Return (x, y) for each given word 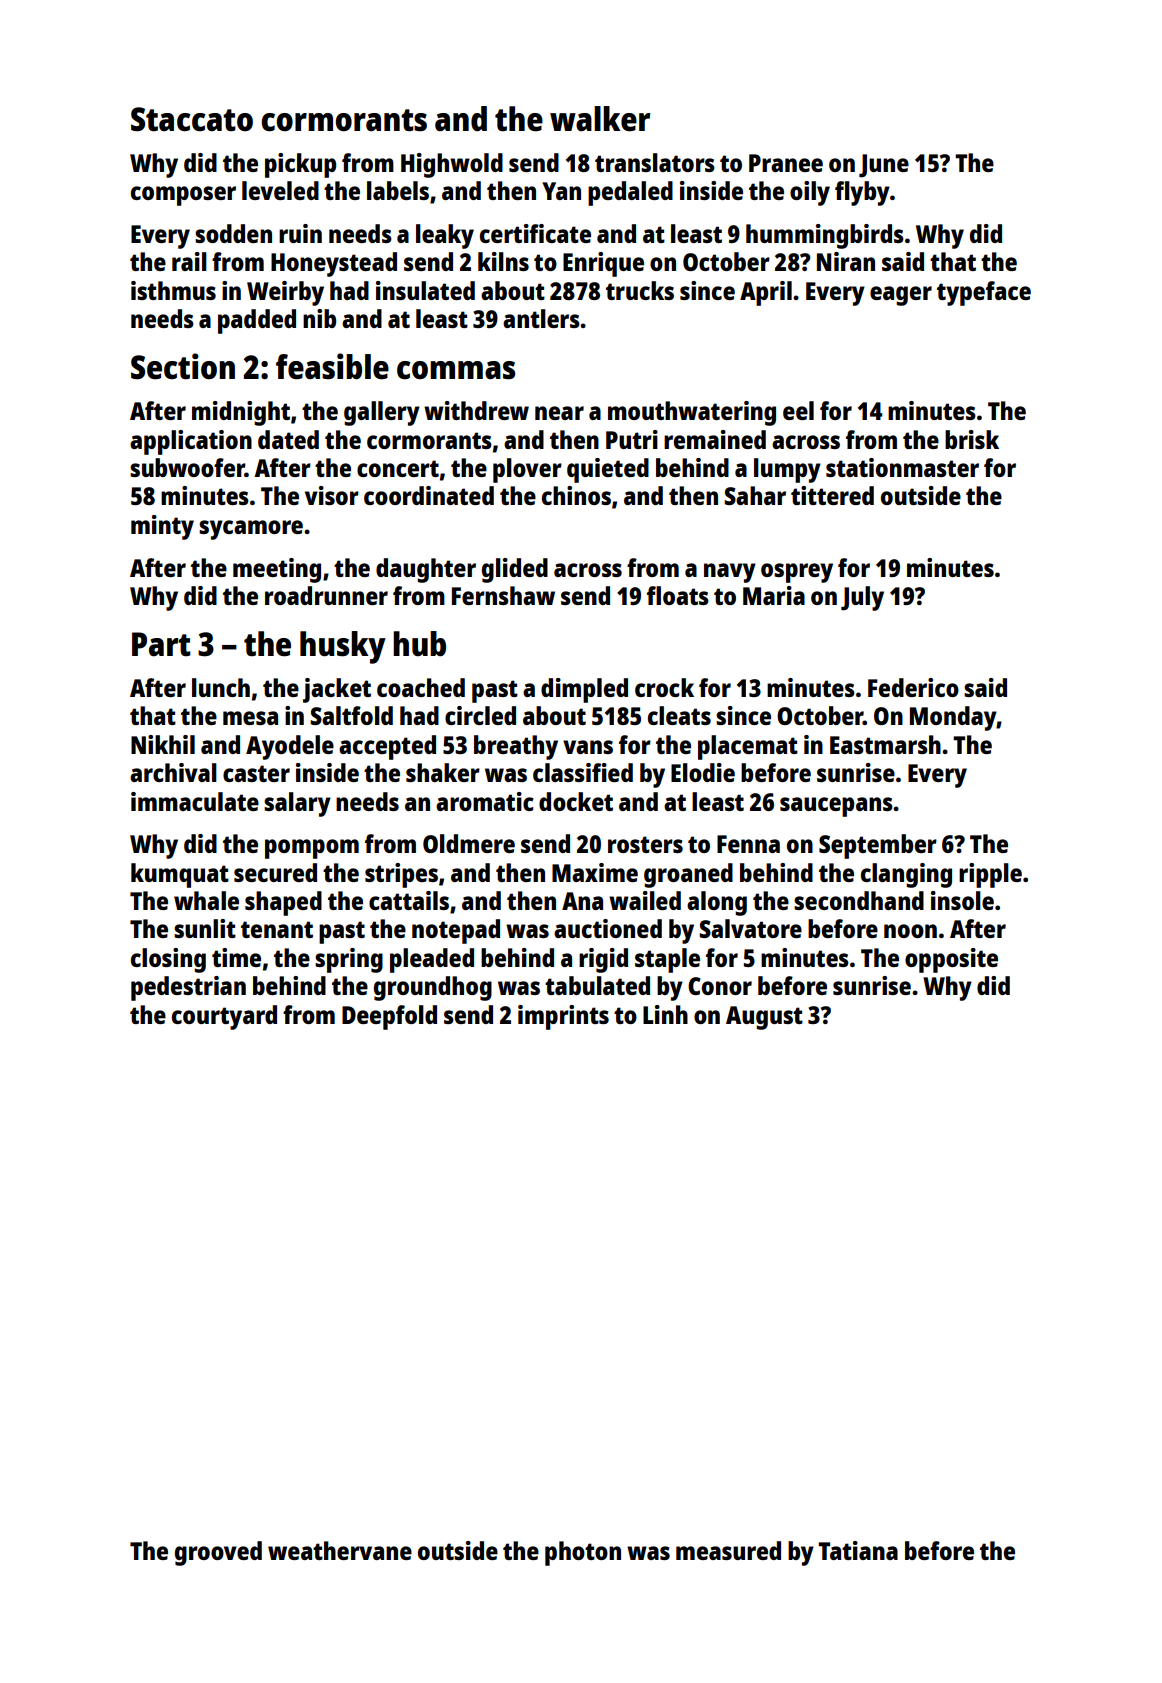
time (236, 957)
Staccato (192, 119)
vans (588, 747)
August (764, 1018)
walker (600, 119)
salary (297, 804)
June (884, 166)
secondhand (859, 900)
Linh (665, 1014)
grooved (218, 1553)
